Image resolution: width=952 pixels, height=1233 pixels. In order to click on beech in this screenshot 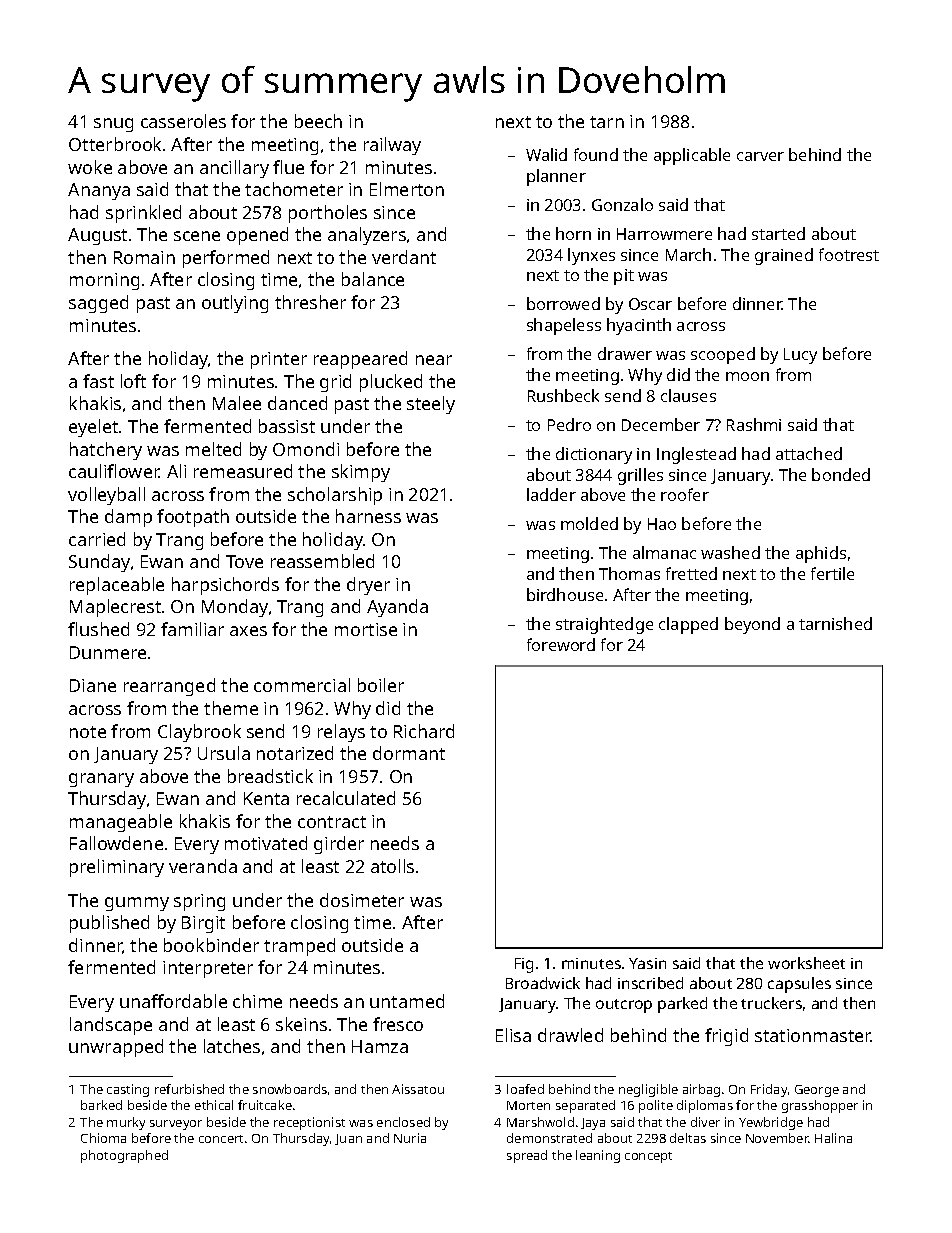, I will do `click(318, 121)`.
